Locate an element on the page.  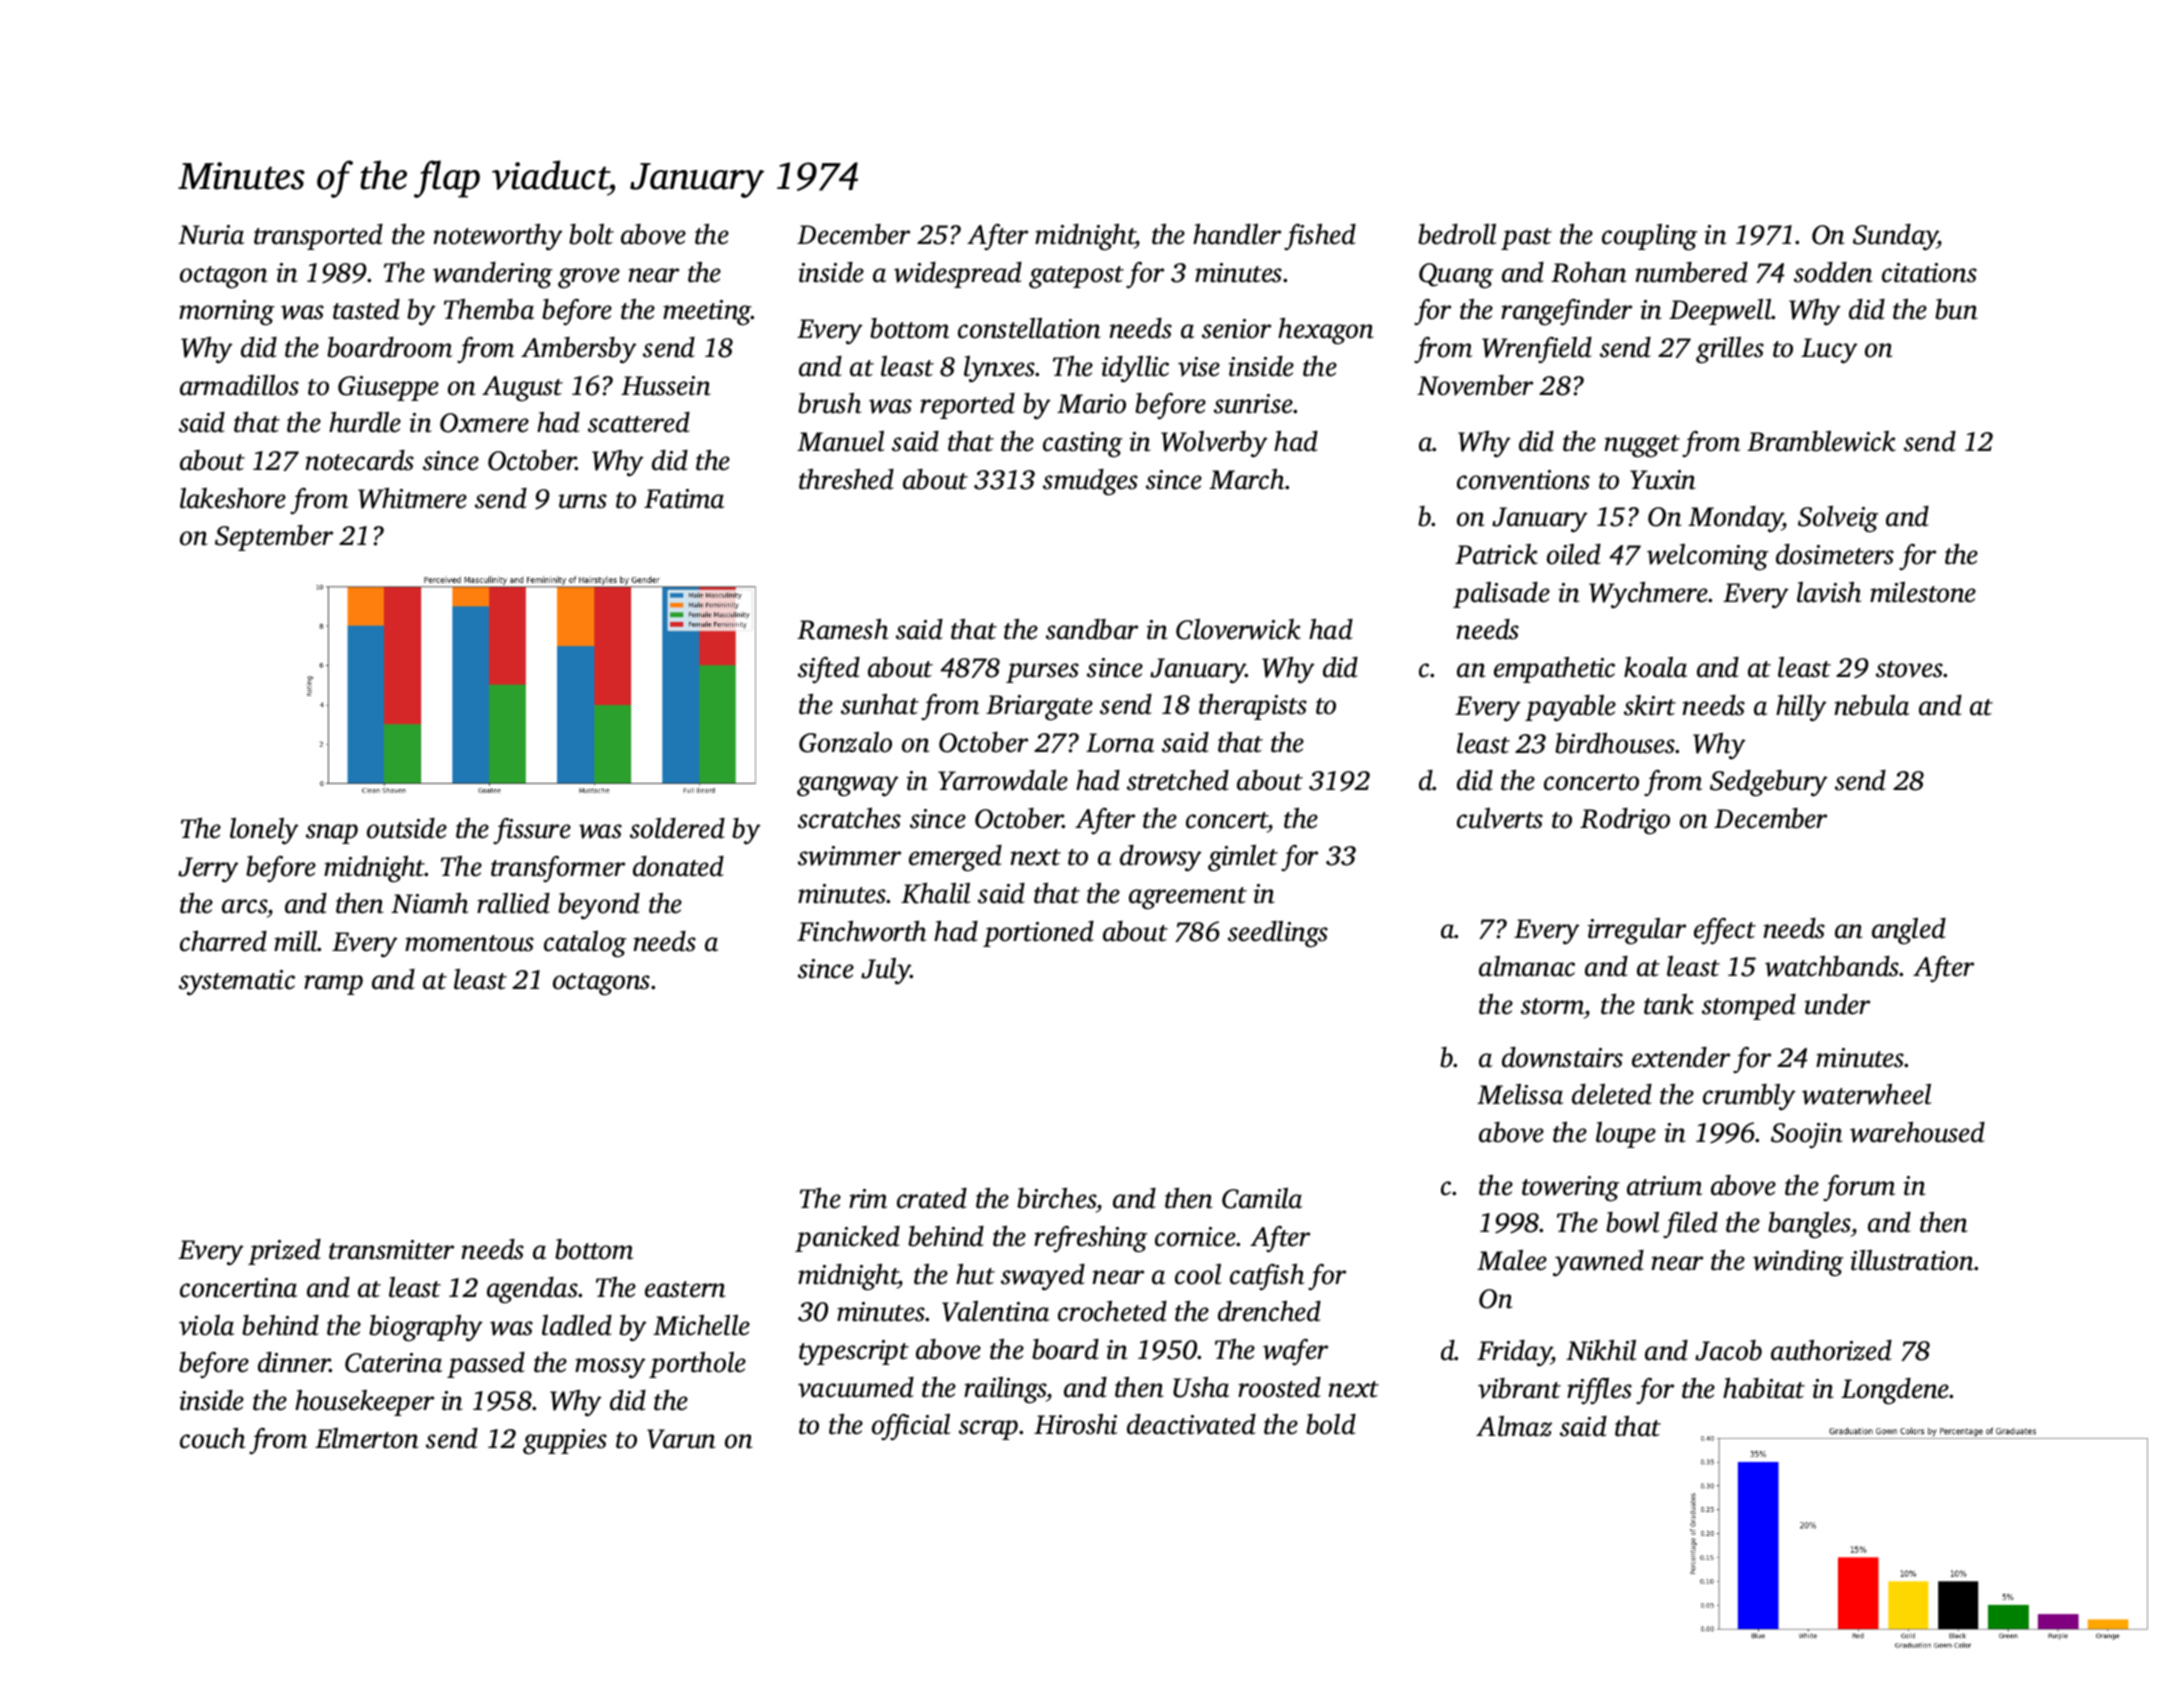
seedlings is located at coordinates (1278, 934).
